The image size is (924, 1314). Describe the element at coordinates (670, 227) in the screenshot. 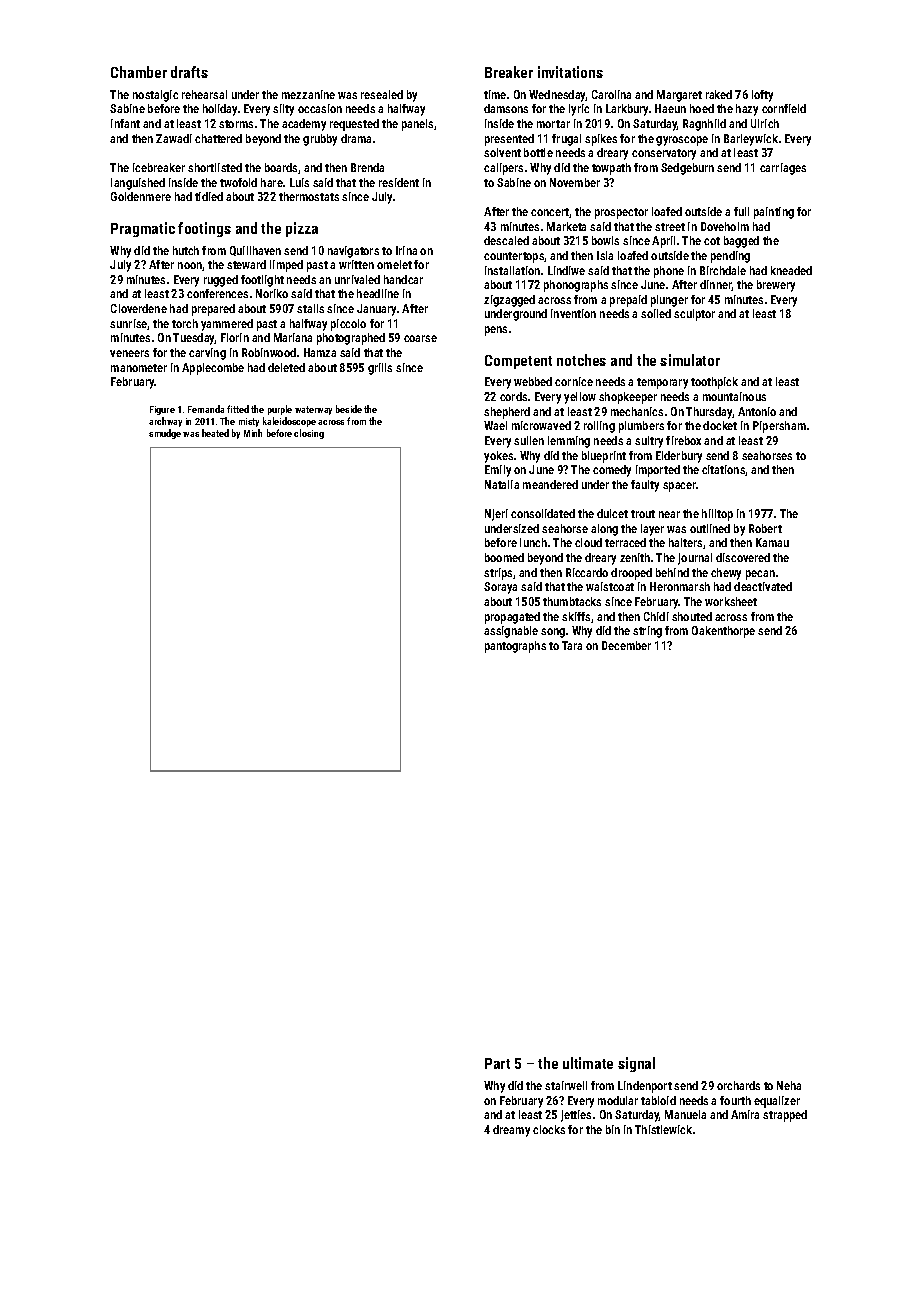

I see `street` at that location.
